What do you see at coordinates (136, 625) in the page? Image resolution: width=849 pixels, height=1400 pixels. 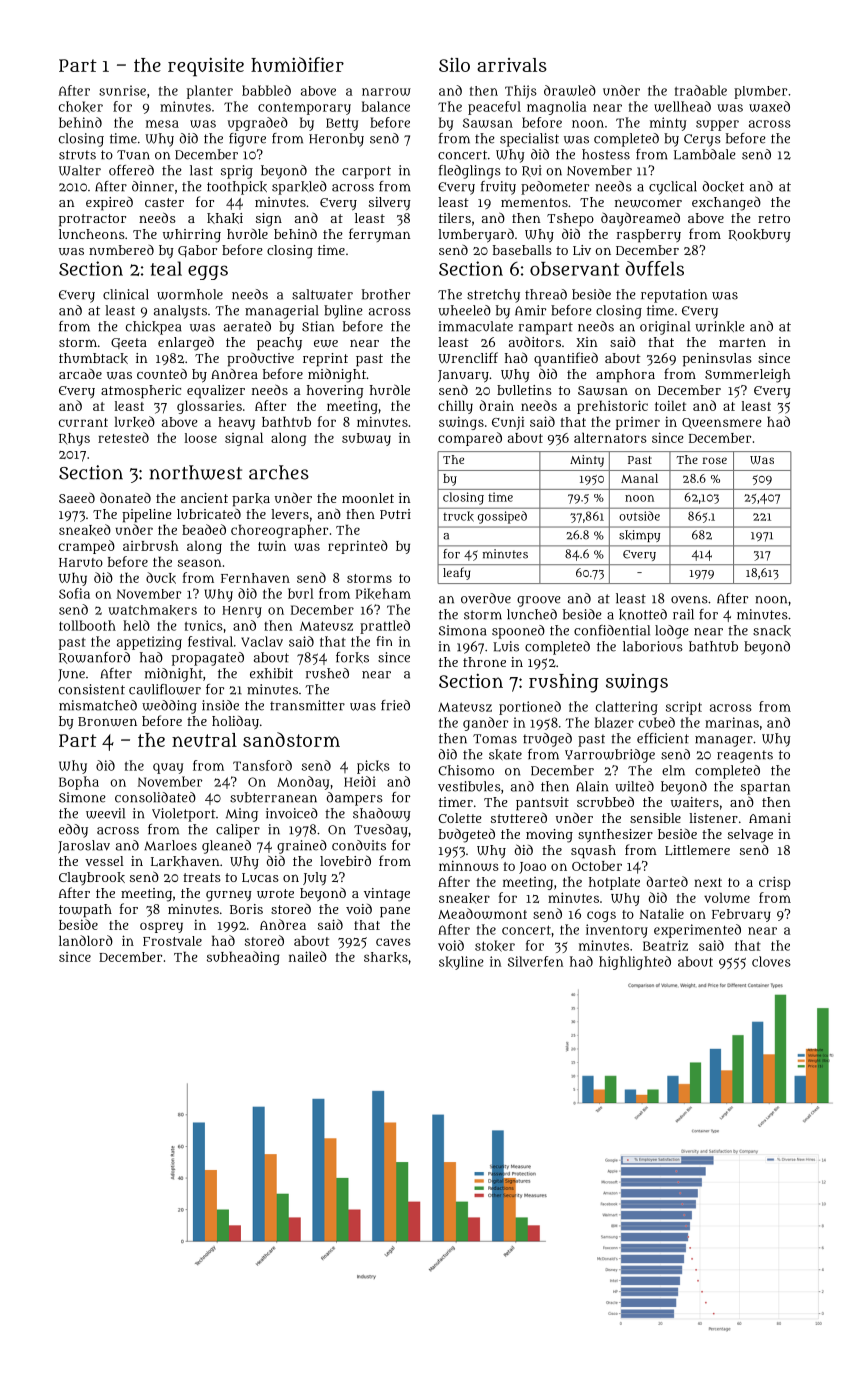 I see `held` at bounding box center [136, 625].
